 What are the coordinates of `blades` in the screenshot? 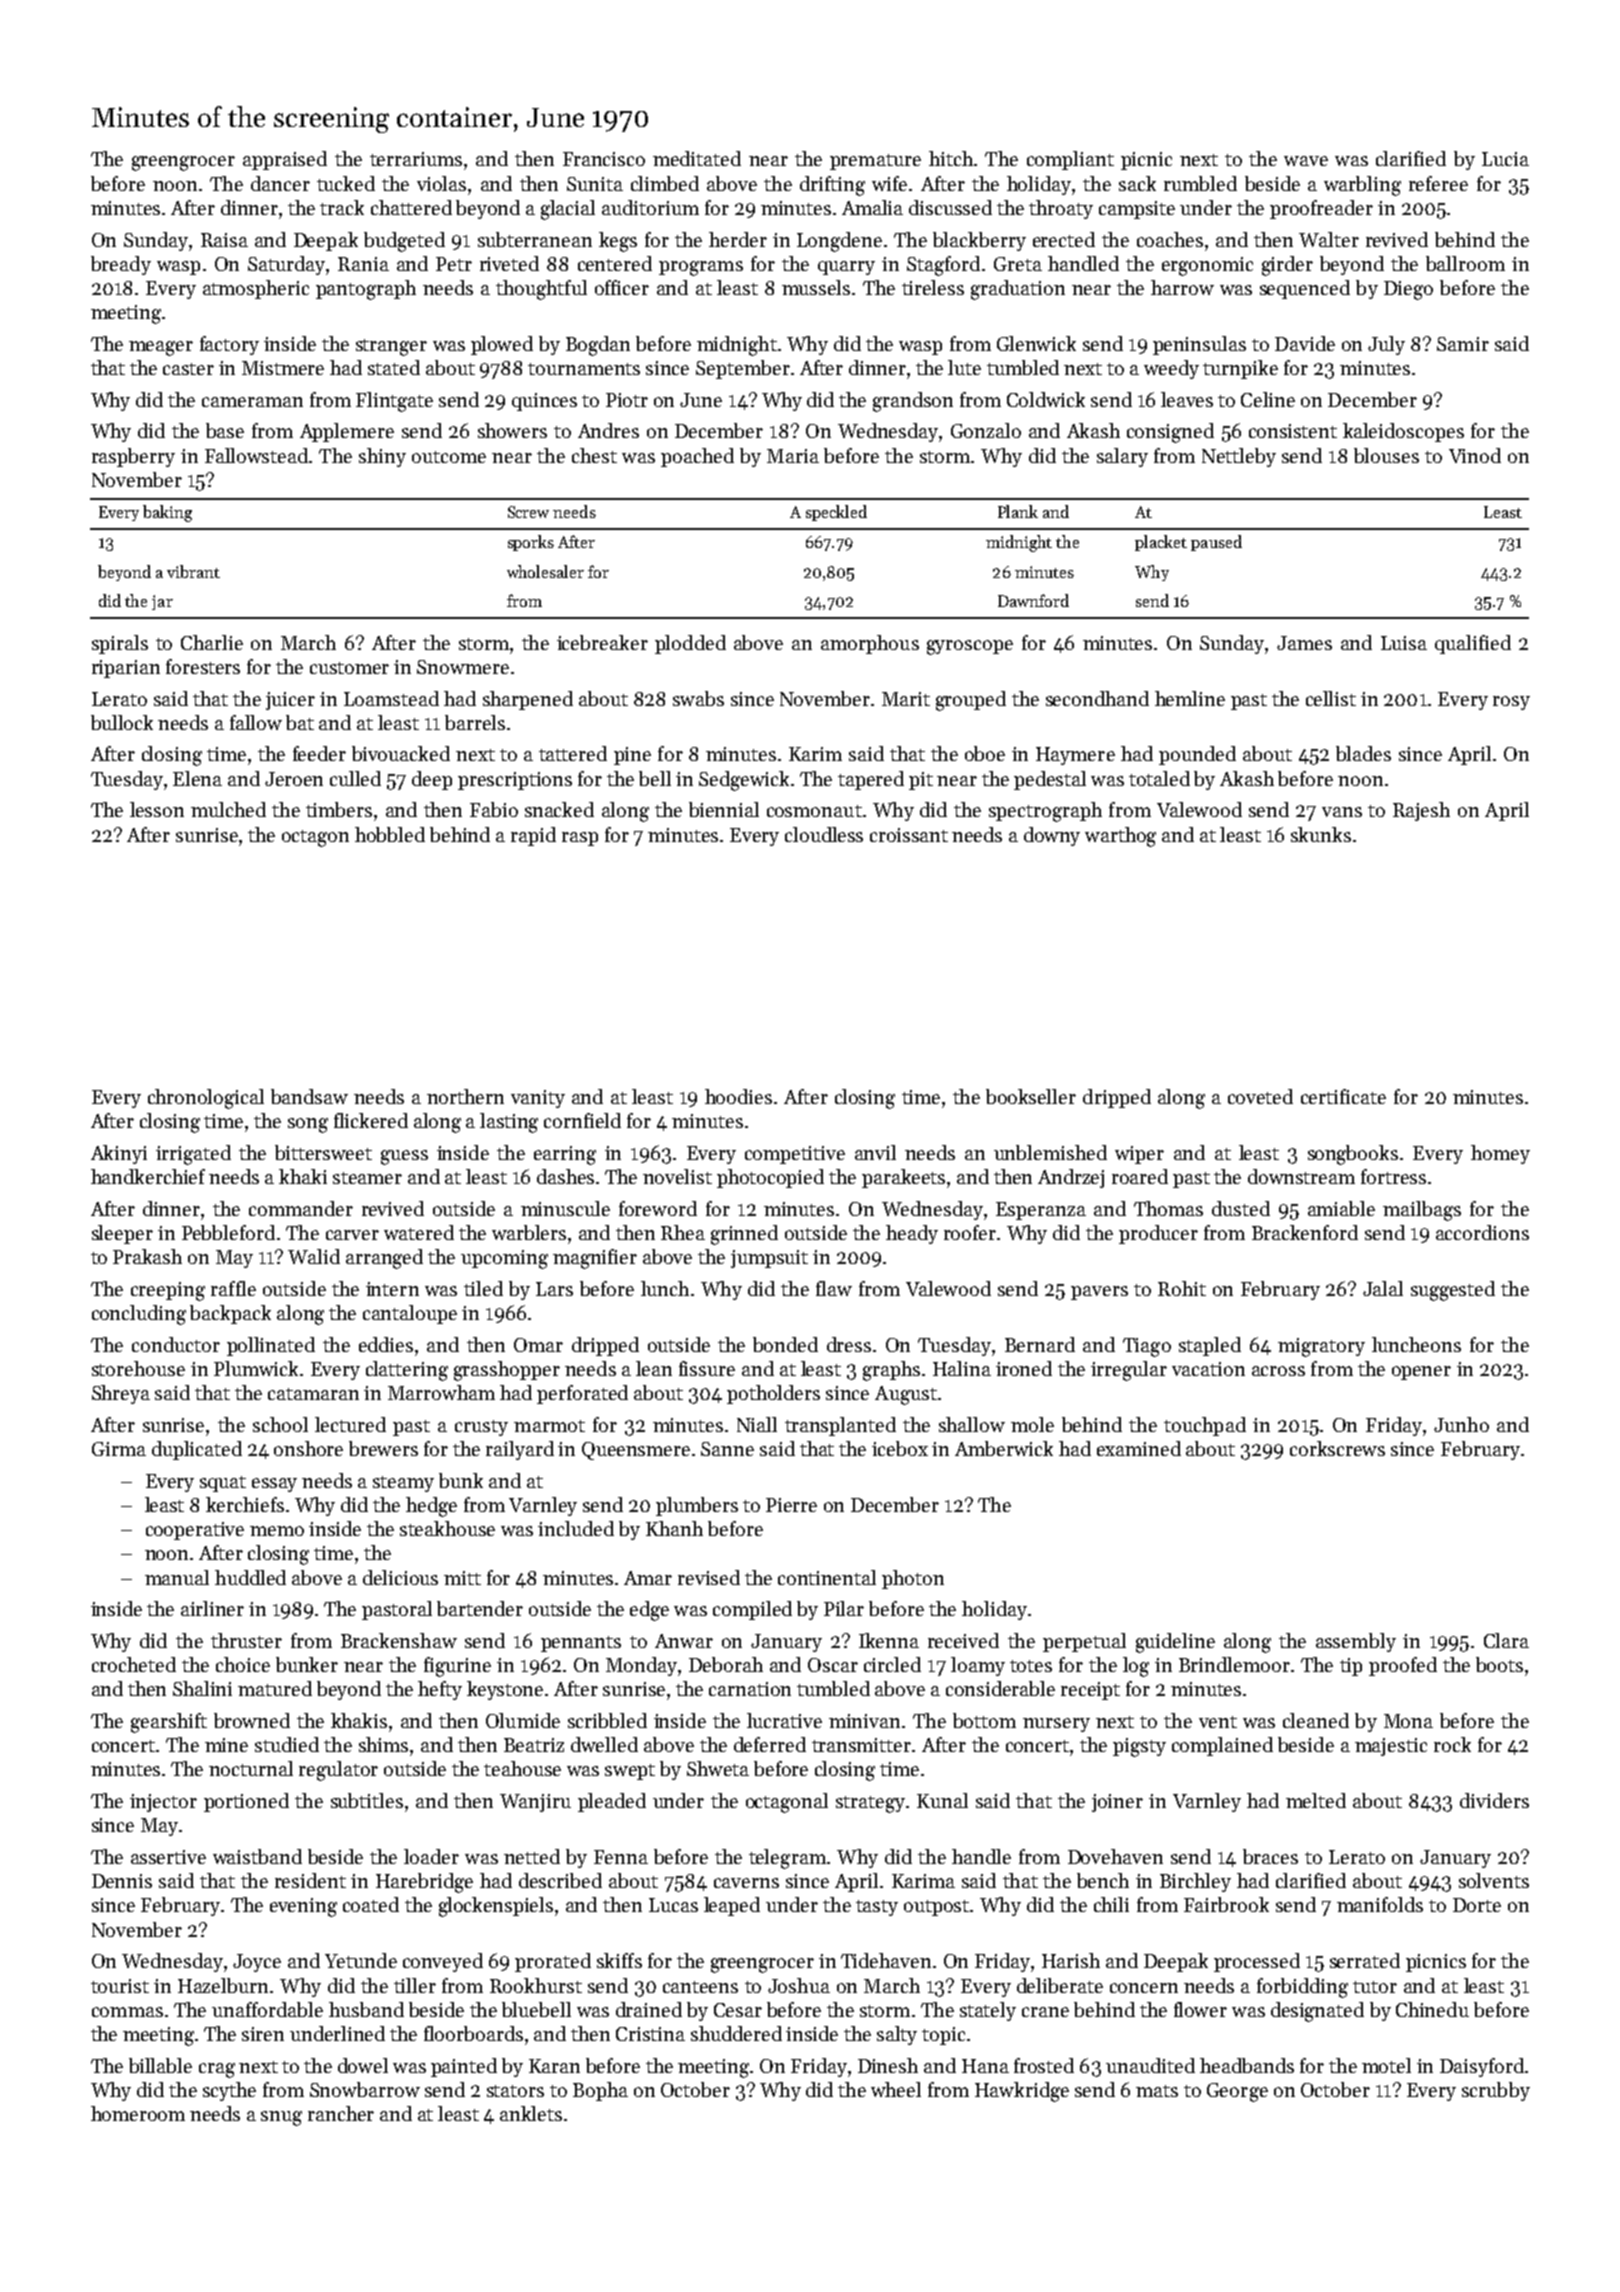 It's located at (1363, 753).
